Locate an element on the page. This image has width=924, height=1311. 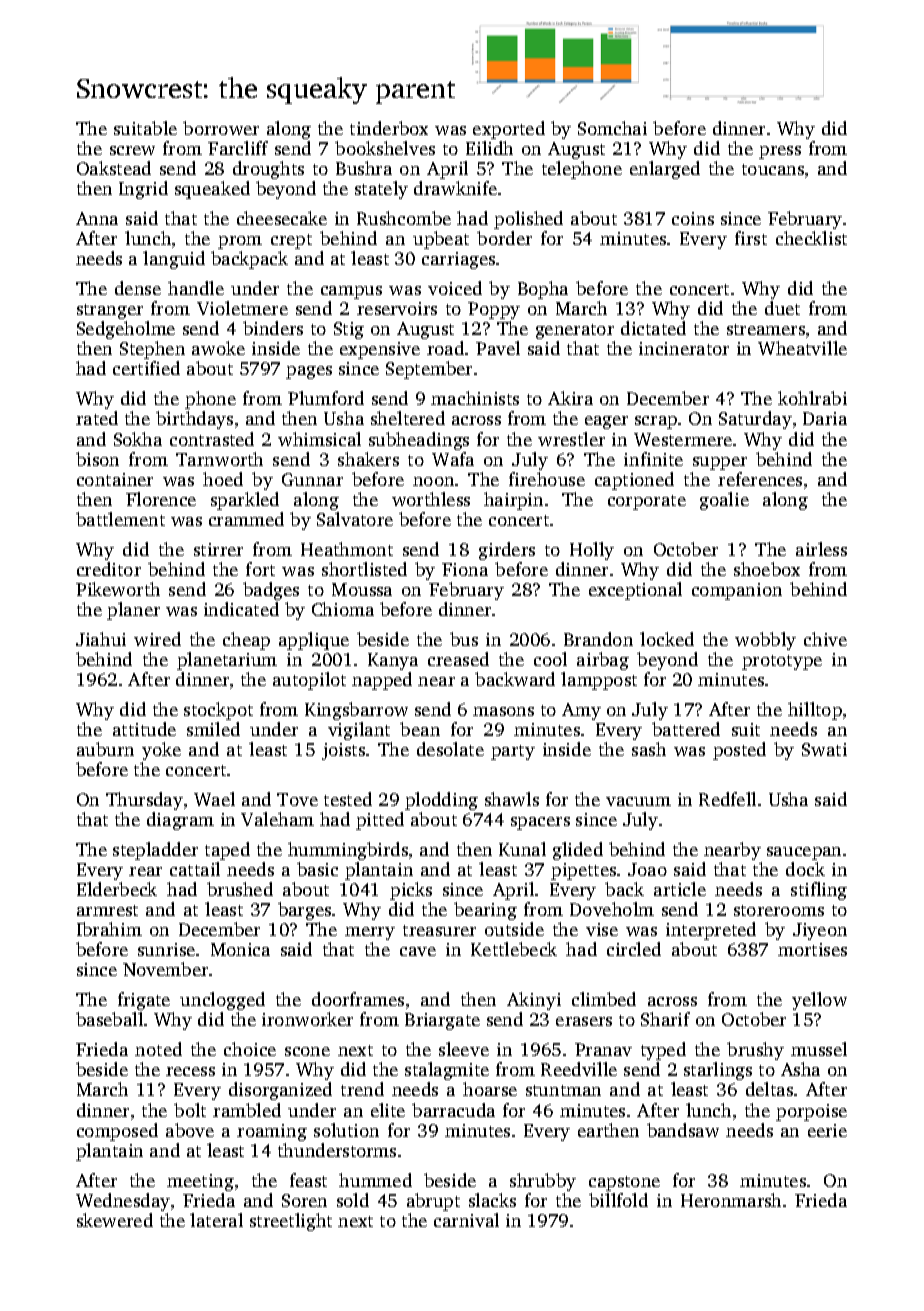
whimsical is located at coordinates (319, 439).
